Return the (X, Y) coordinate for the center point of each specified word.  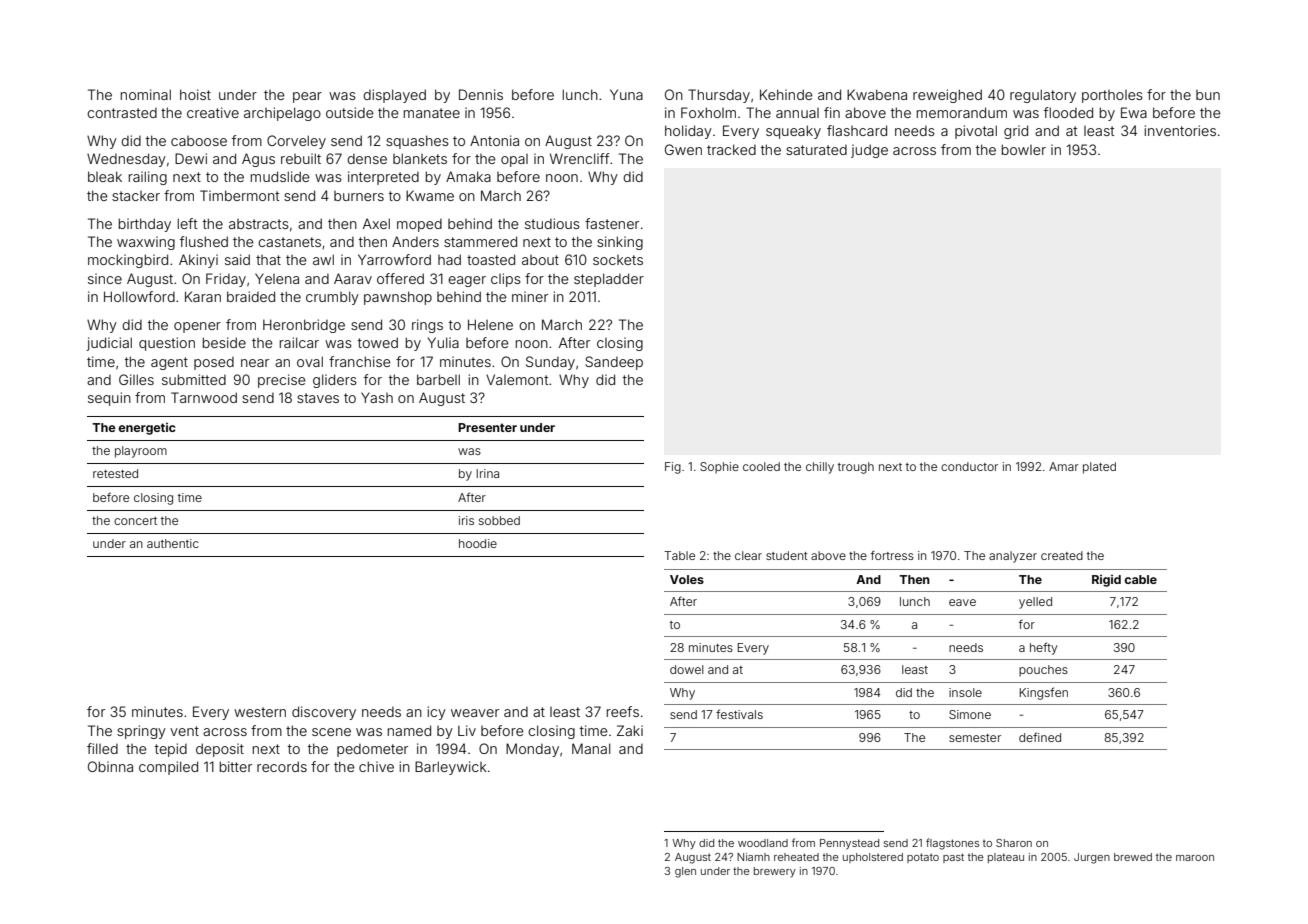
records (282, 766)
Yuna (626, 94)
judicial (109, 344)
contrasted (122, 113)
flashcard (857, 130)
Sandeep (614, 363)
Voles (687, 579)
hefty (1043, 648)
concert (135, 521)
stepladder (609, 280)
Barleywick (451, 768)
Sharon (1014, 843)
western (260, 712)
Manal (591, 748)
